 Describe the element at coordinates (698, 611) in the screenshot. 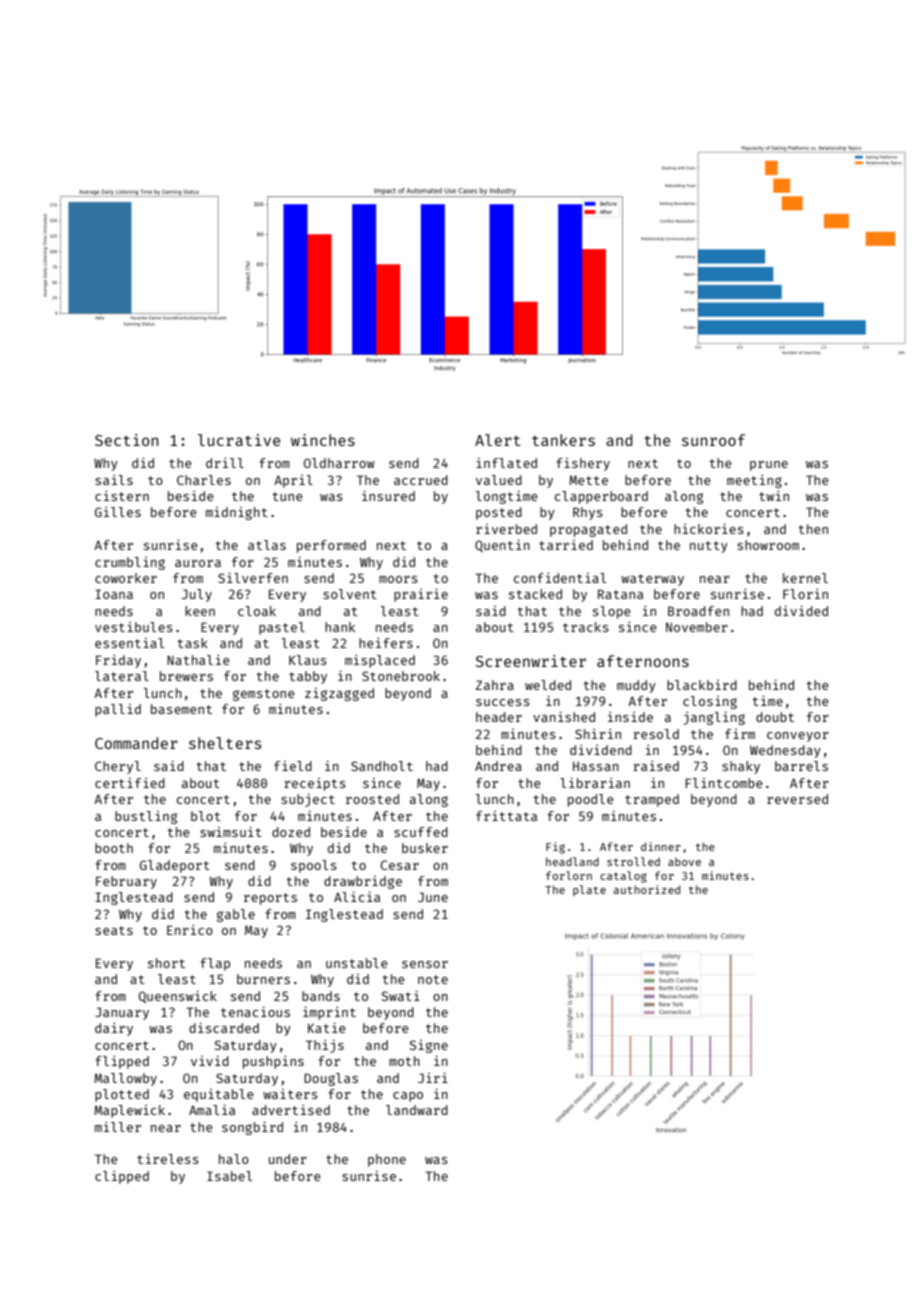

I see `Broadfen` at that location.
